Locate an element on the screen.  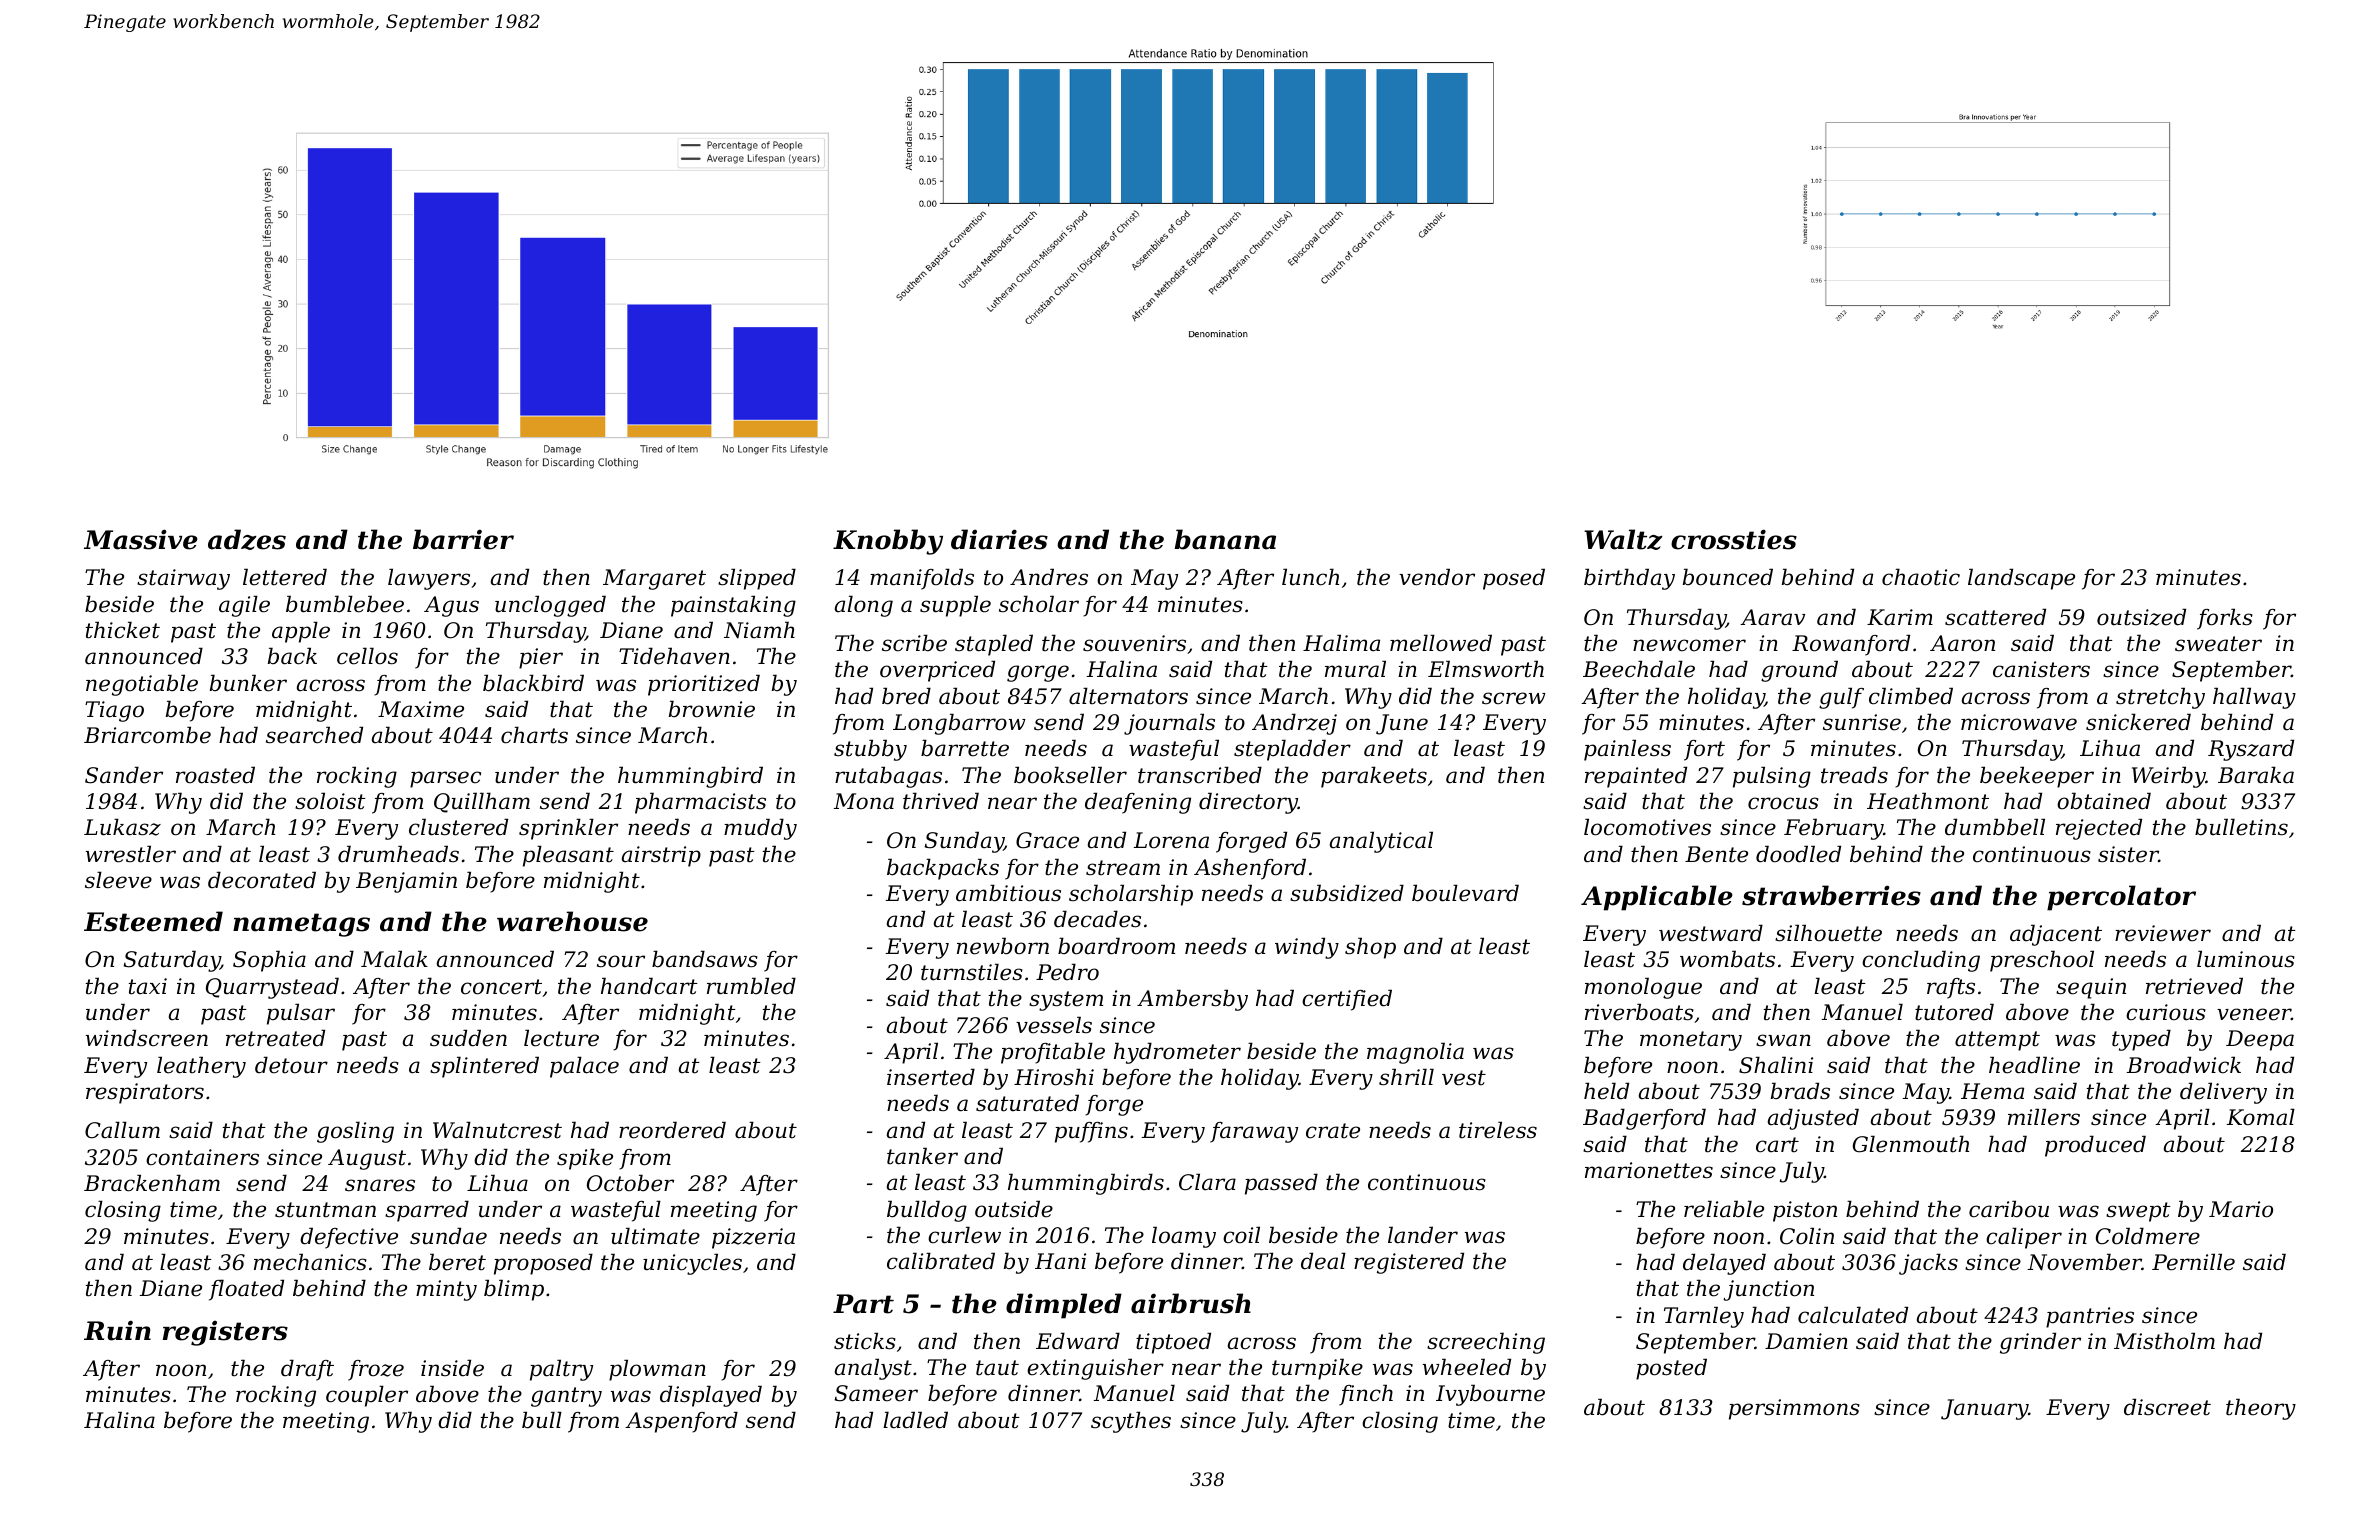
agile is located at coordinates (244, 606).
